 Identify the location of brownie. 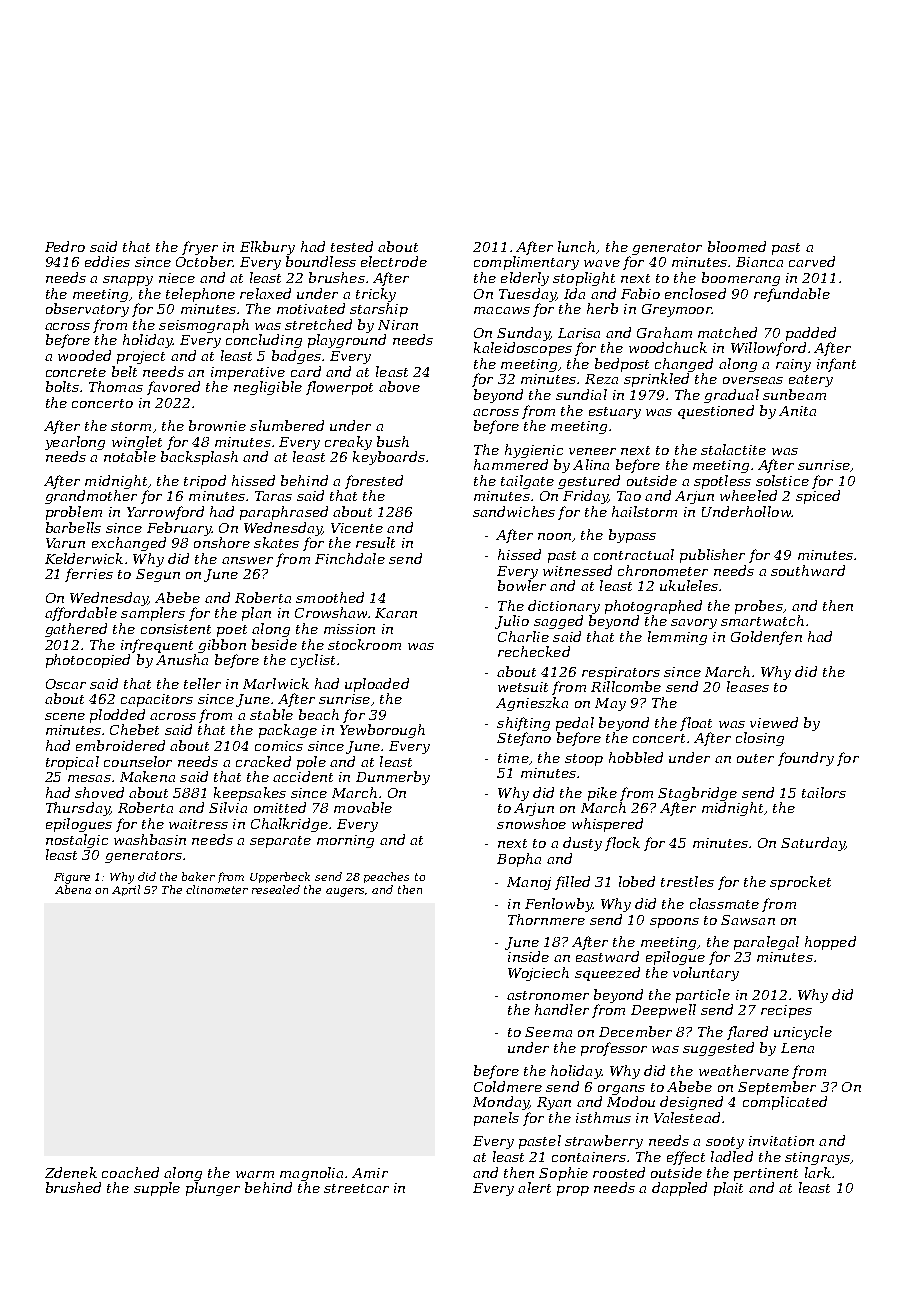
(217, 425).
